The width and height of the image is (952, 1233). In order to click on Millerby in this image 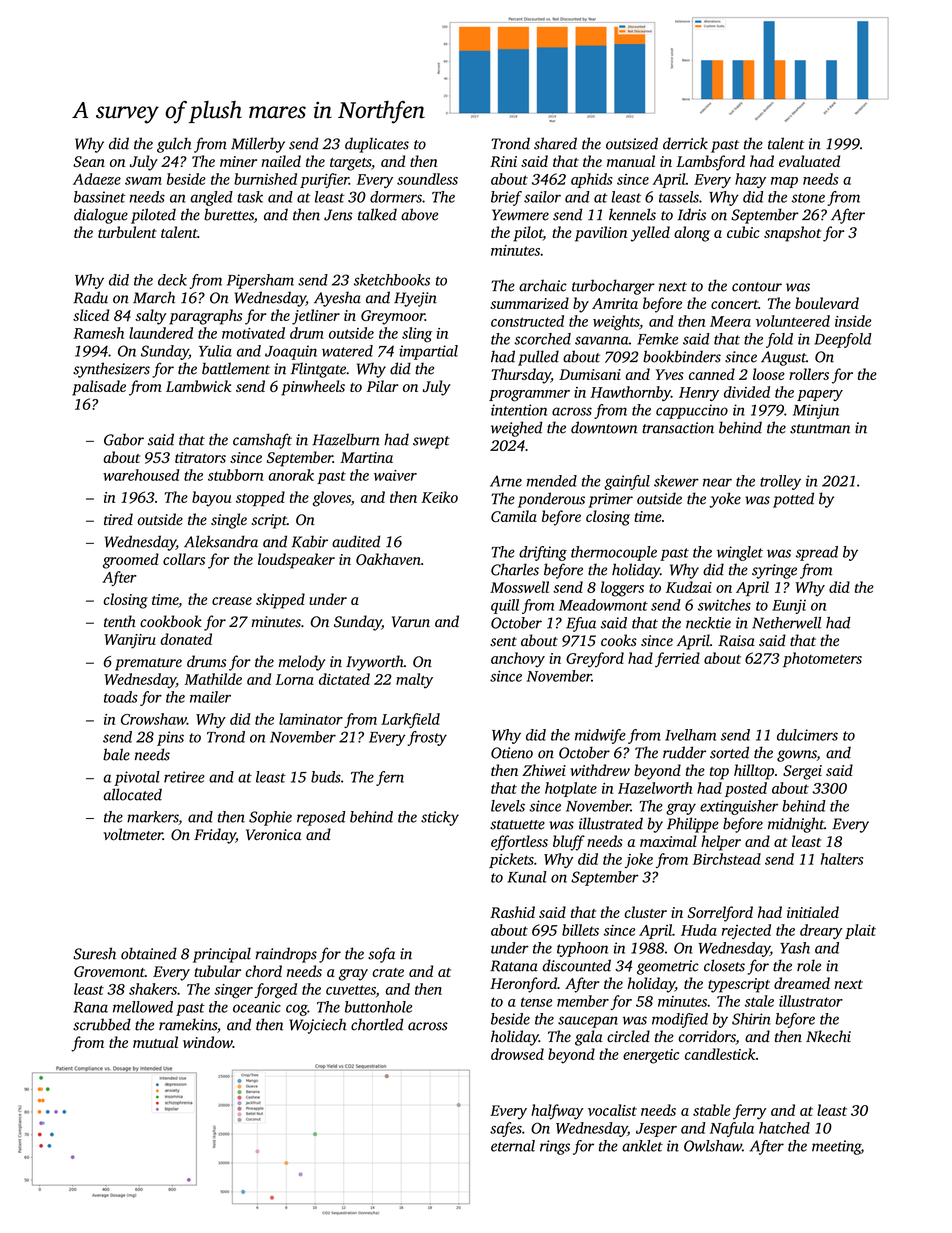, I will do `click(258, 145)`.
